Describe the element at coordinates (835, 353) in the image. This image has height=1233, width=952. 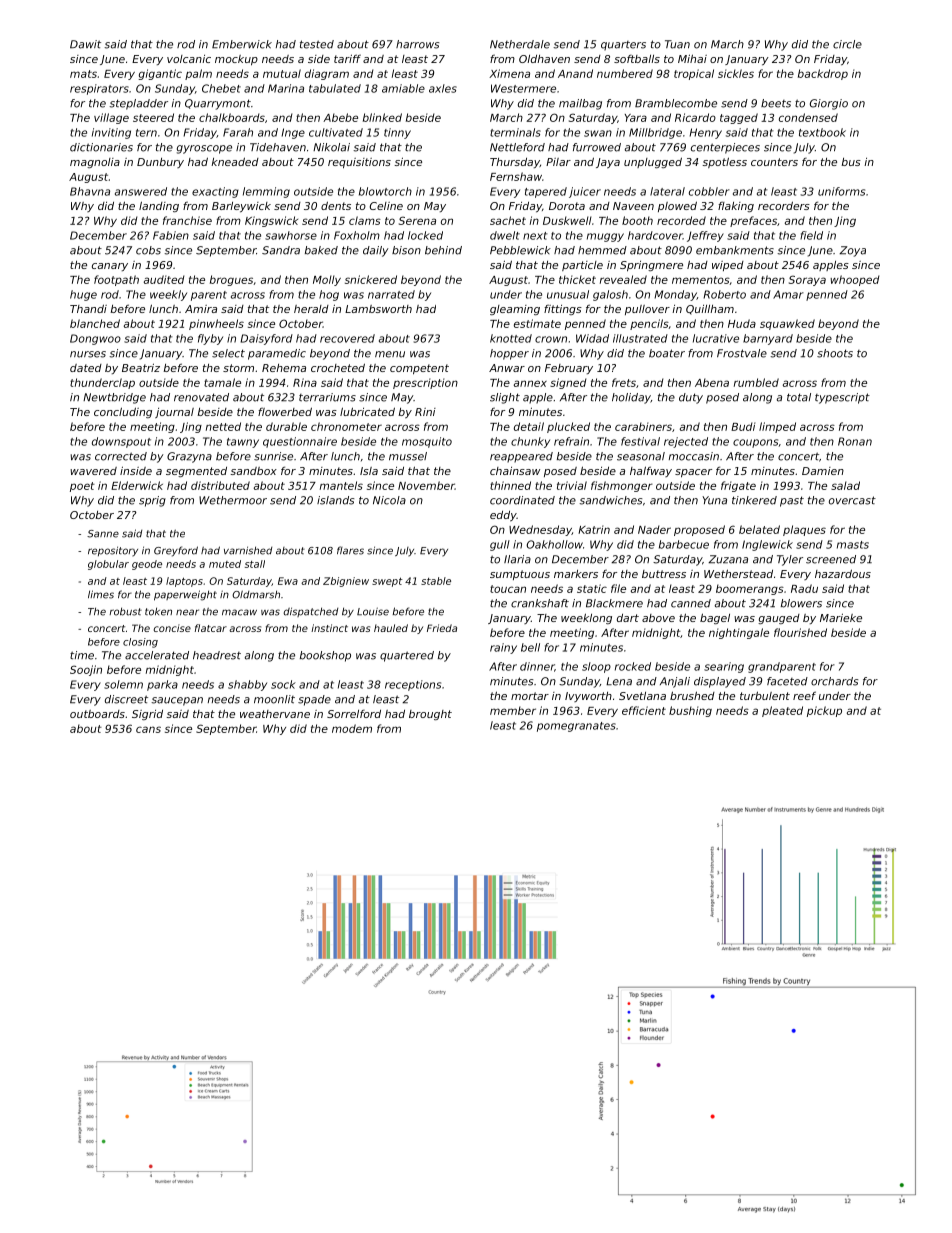
I see `shoots` at that location.
